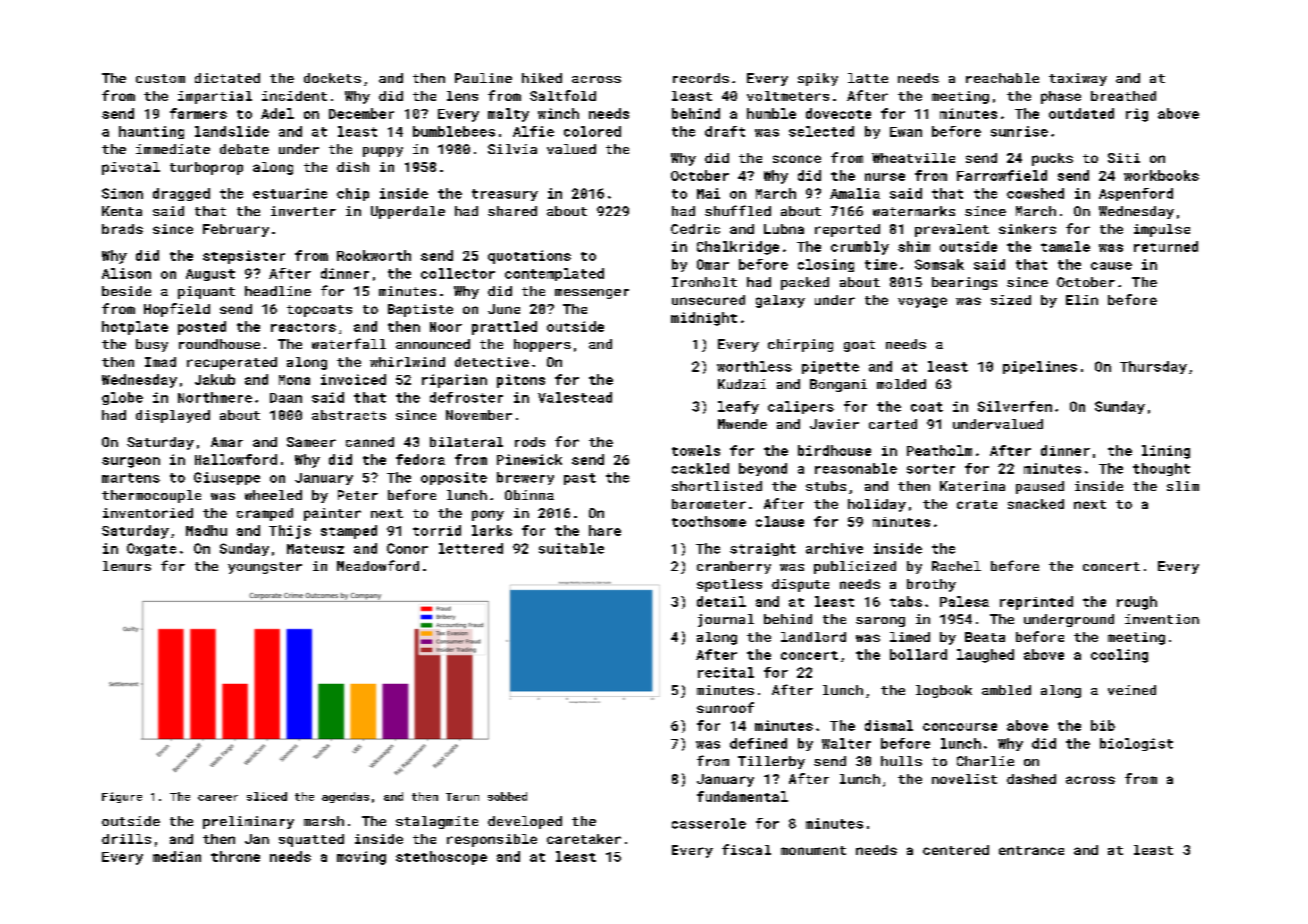  Describe the element at coordinates (160, 362) in the screenshot. I see `Imad` at that location.
